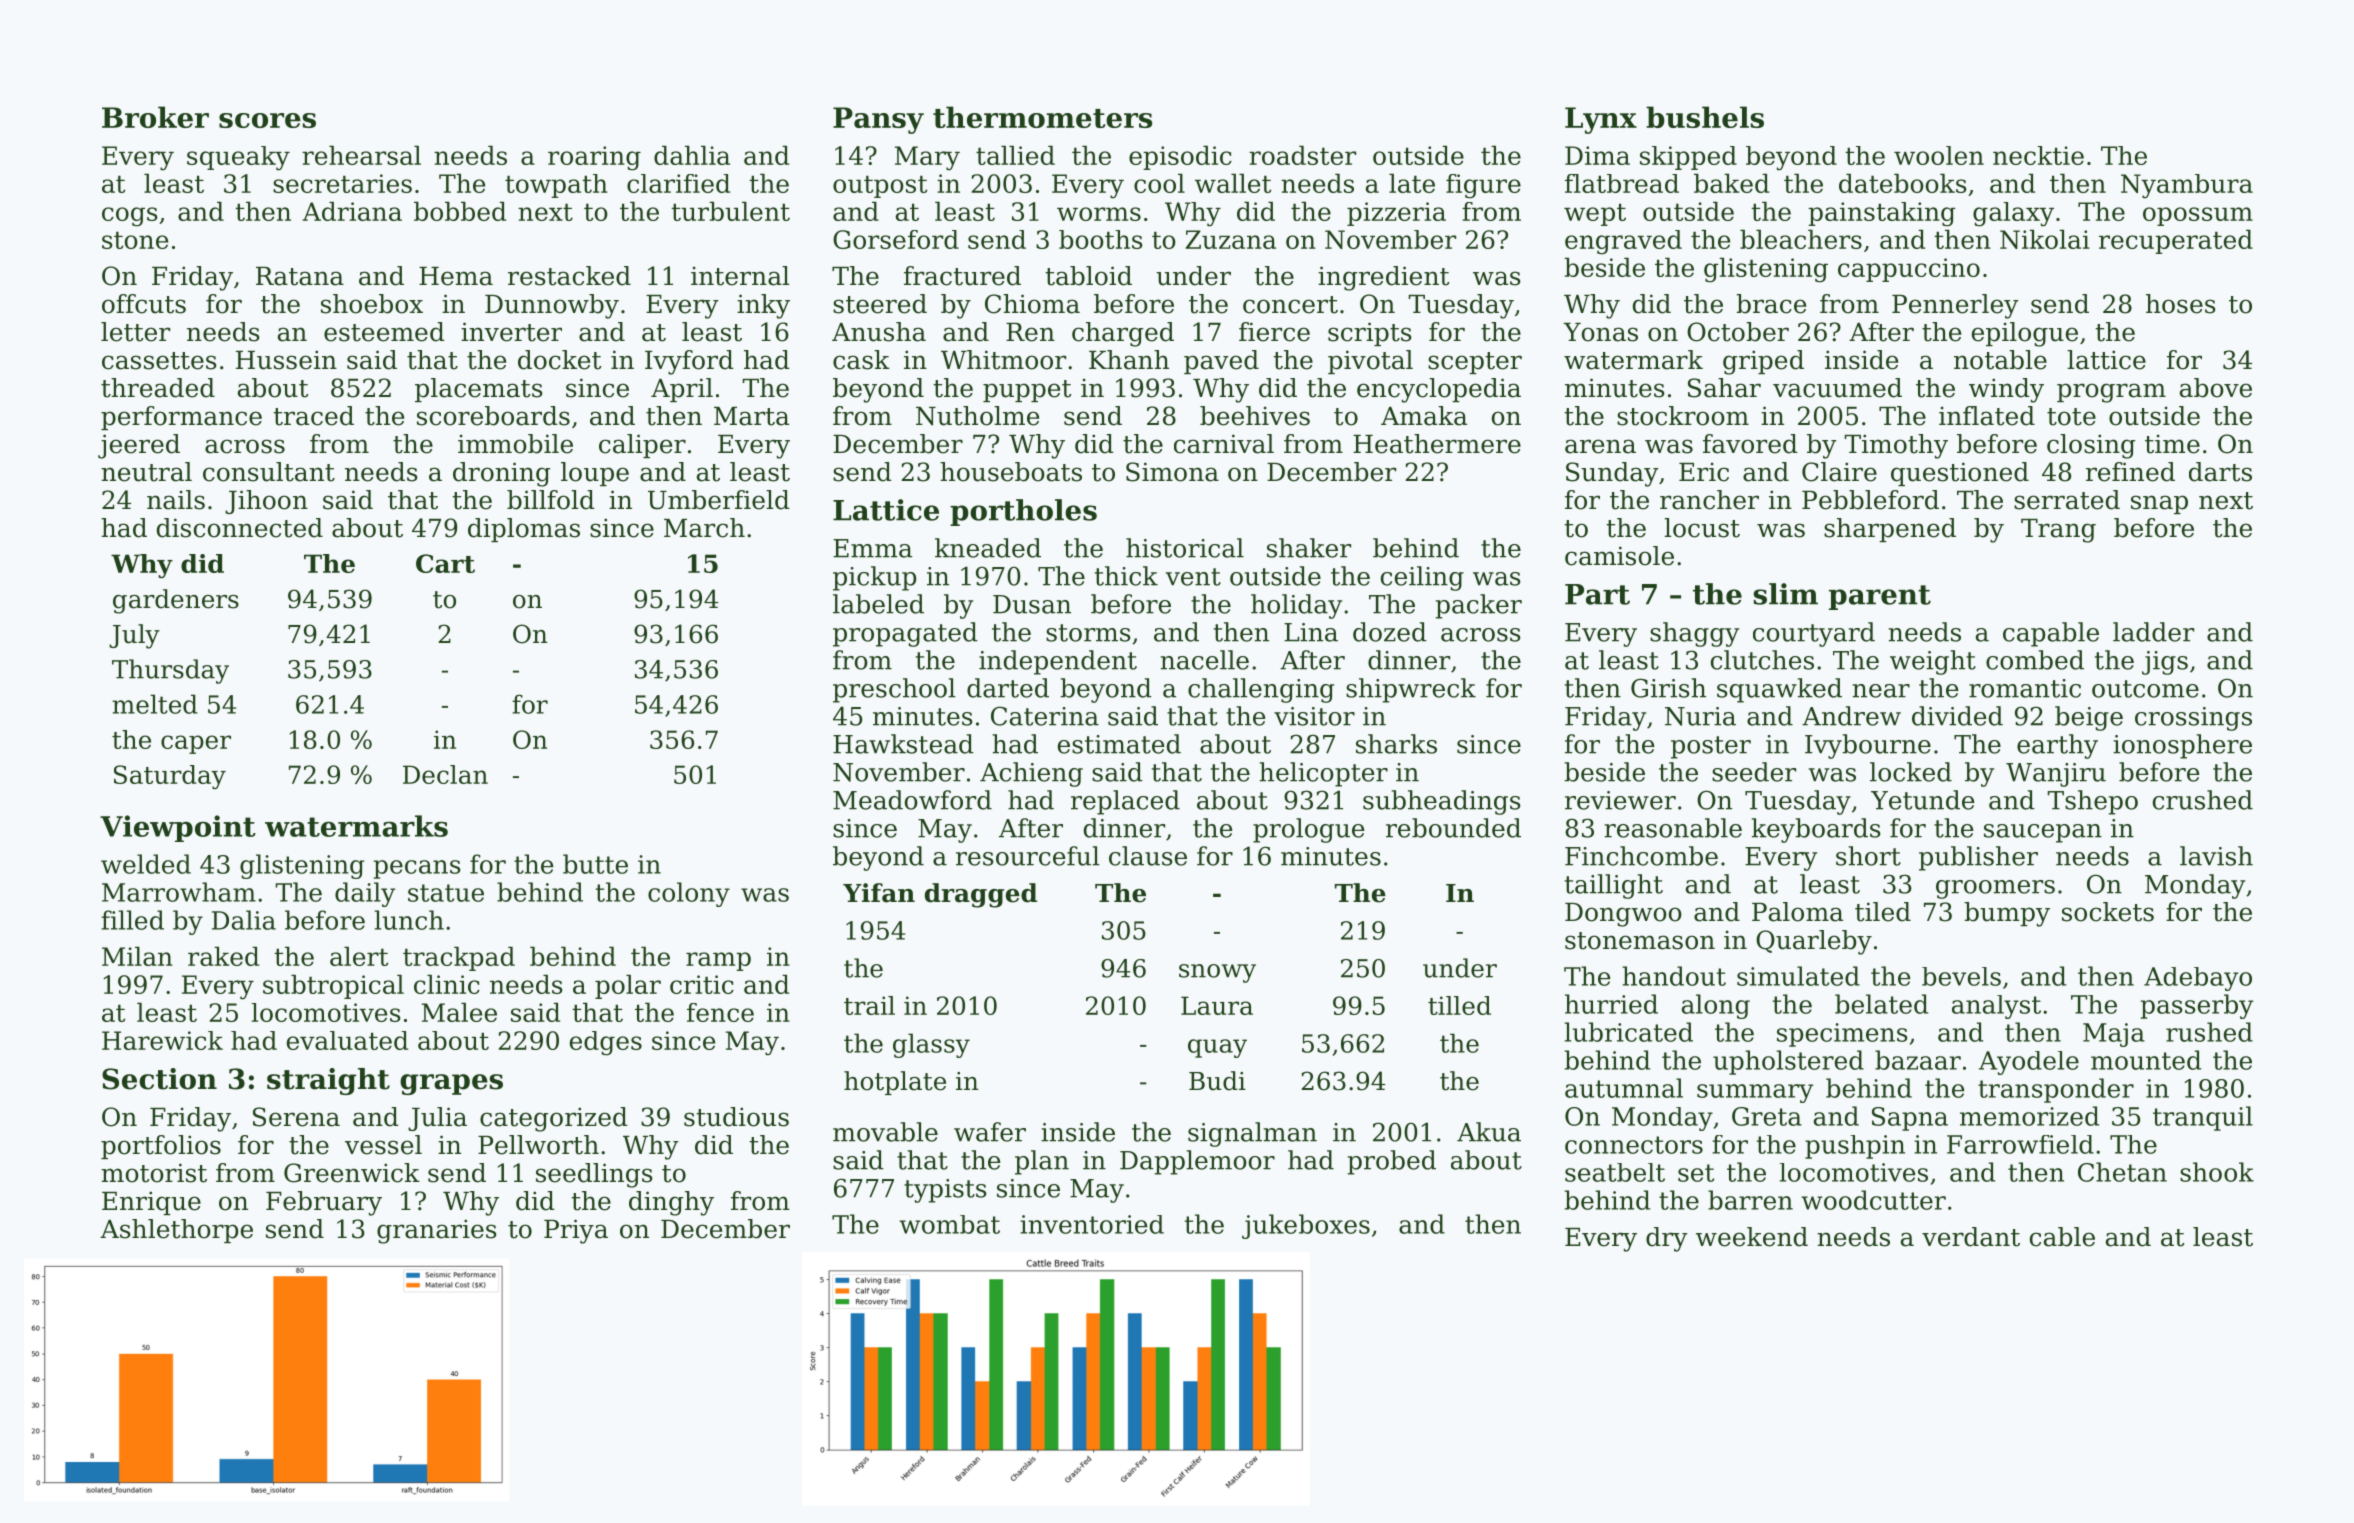  I want to click on traced, so click(313, 416).
